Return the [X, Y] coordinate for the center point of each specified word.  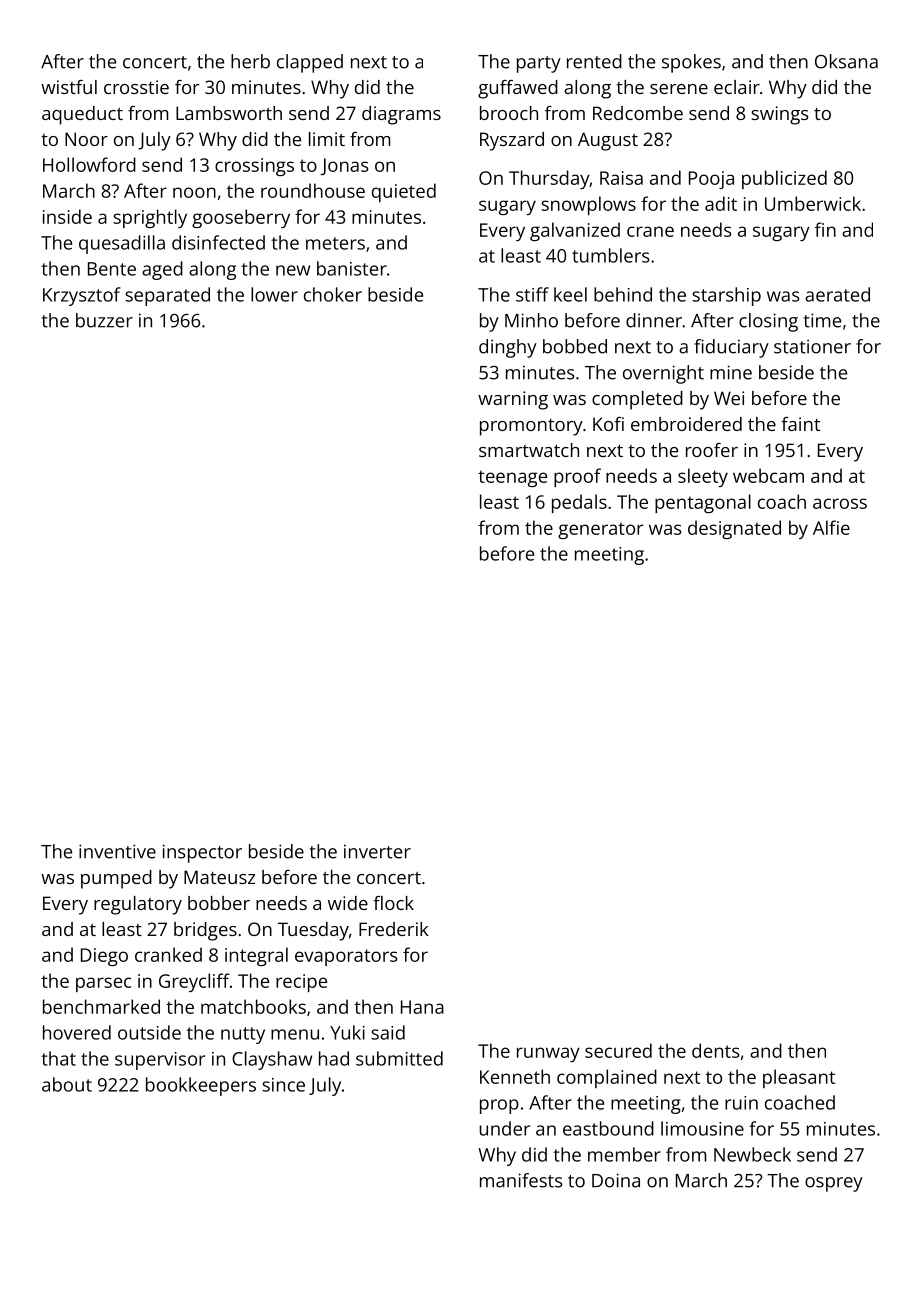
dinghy [508, 348]
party [539, 64]
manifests [521, 1180]
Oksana [846, 61]
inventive [117, 851]
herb [250, 61]
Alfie [831, 527]
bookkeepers [201, 1086]
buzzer [104, 320]
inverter [377, 851]
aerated [837, 294]
